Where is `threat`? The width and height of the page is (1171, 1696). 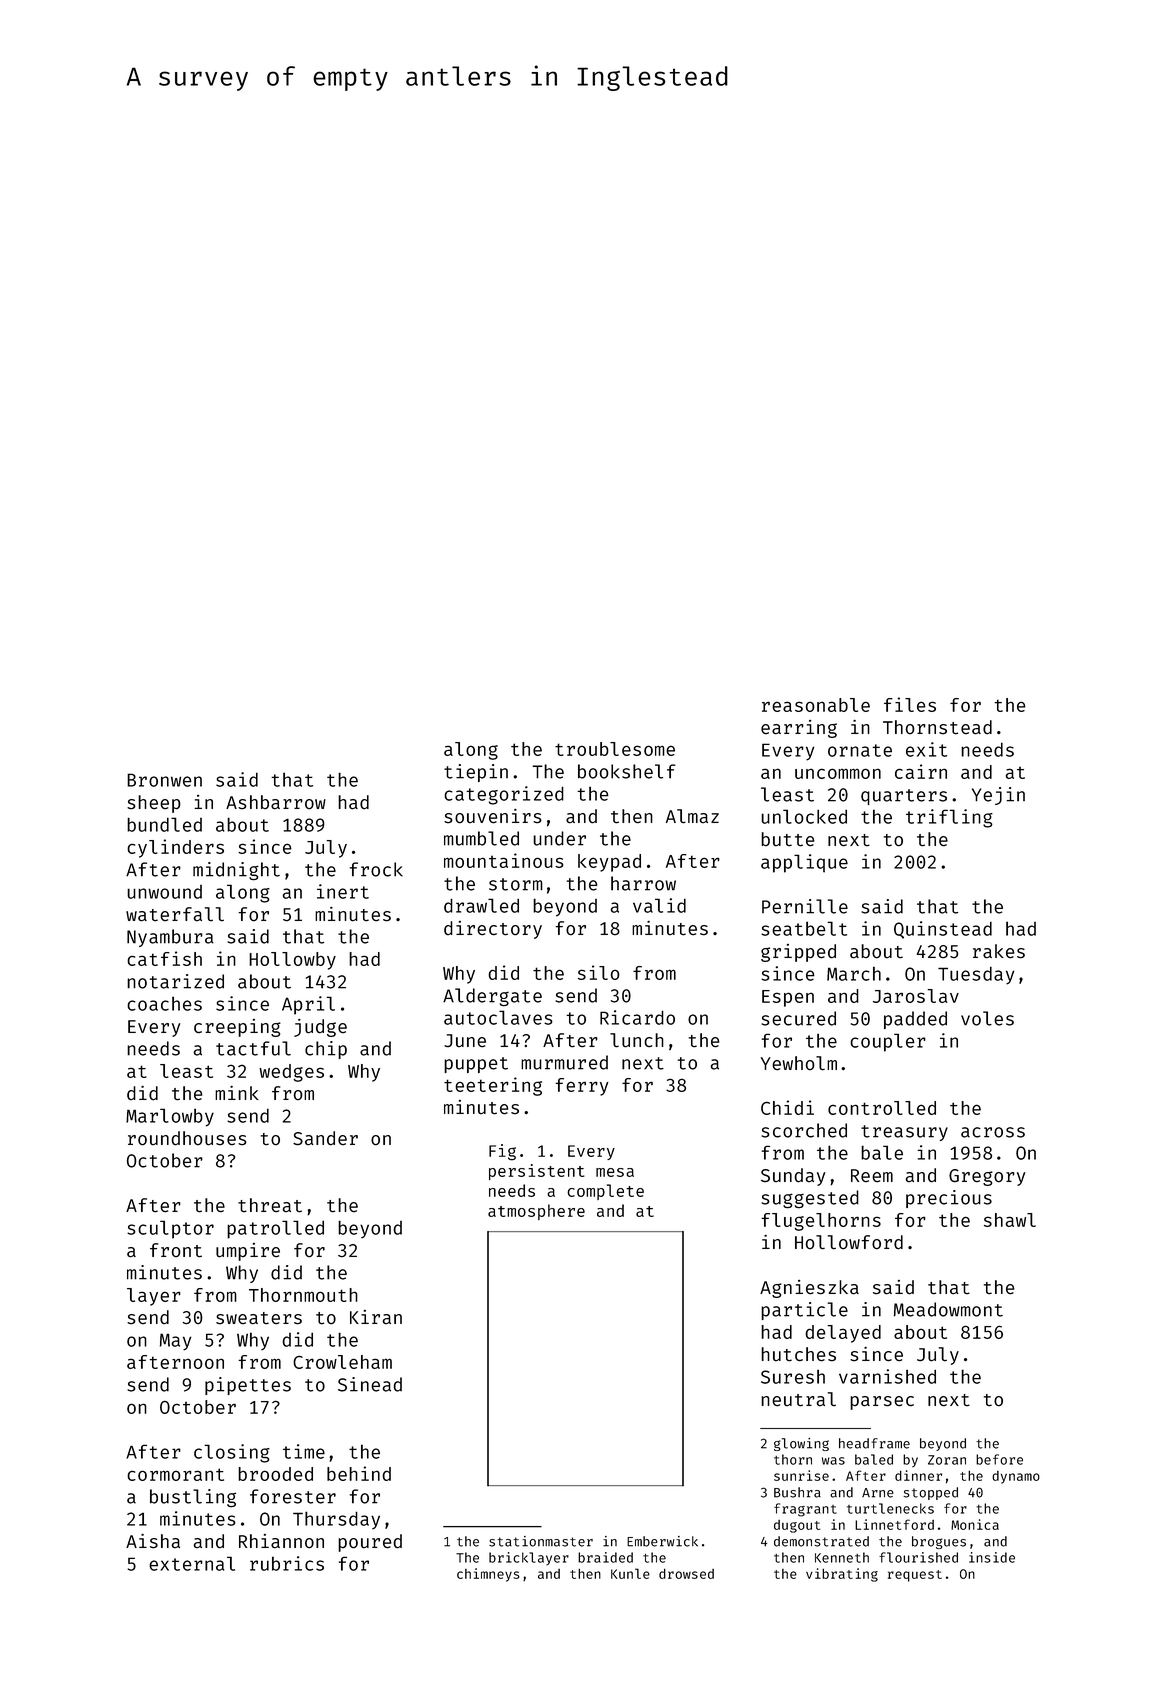 threat is located at coordinates (270, 1205).
